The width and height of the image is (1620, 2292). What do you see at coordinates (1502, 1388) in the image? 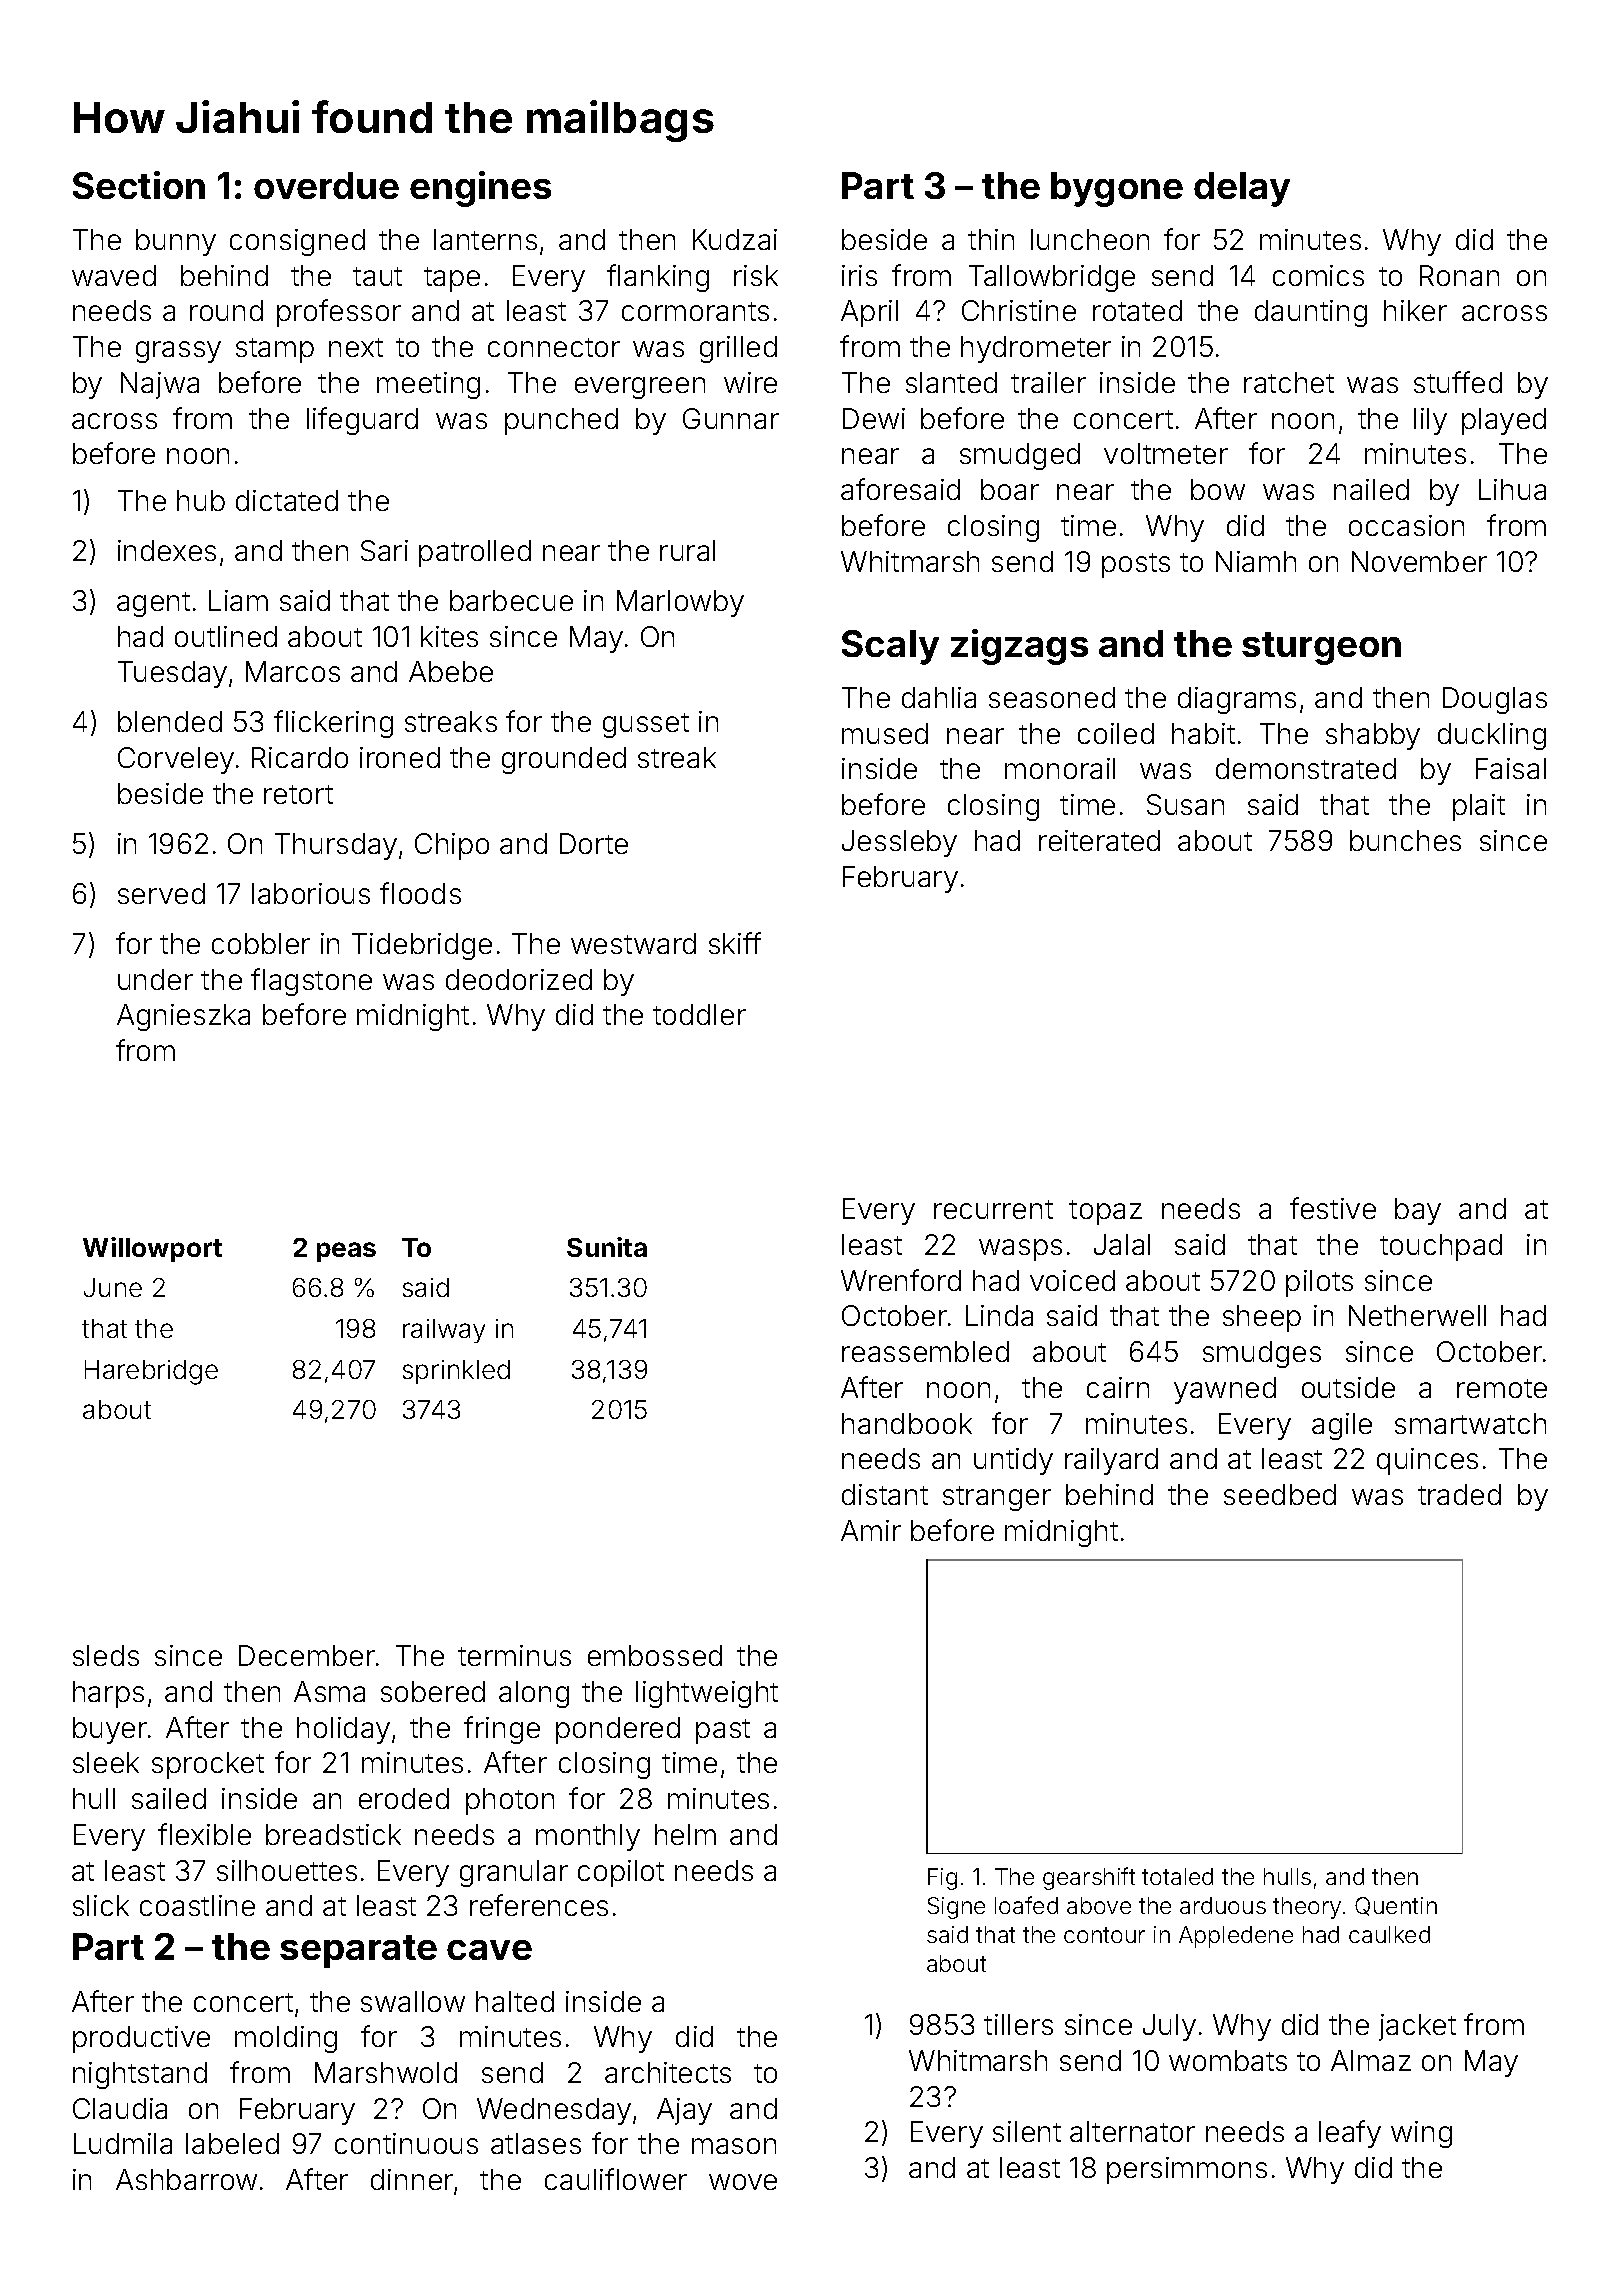
I see `remote` at bounding box center [1502, 1388].
